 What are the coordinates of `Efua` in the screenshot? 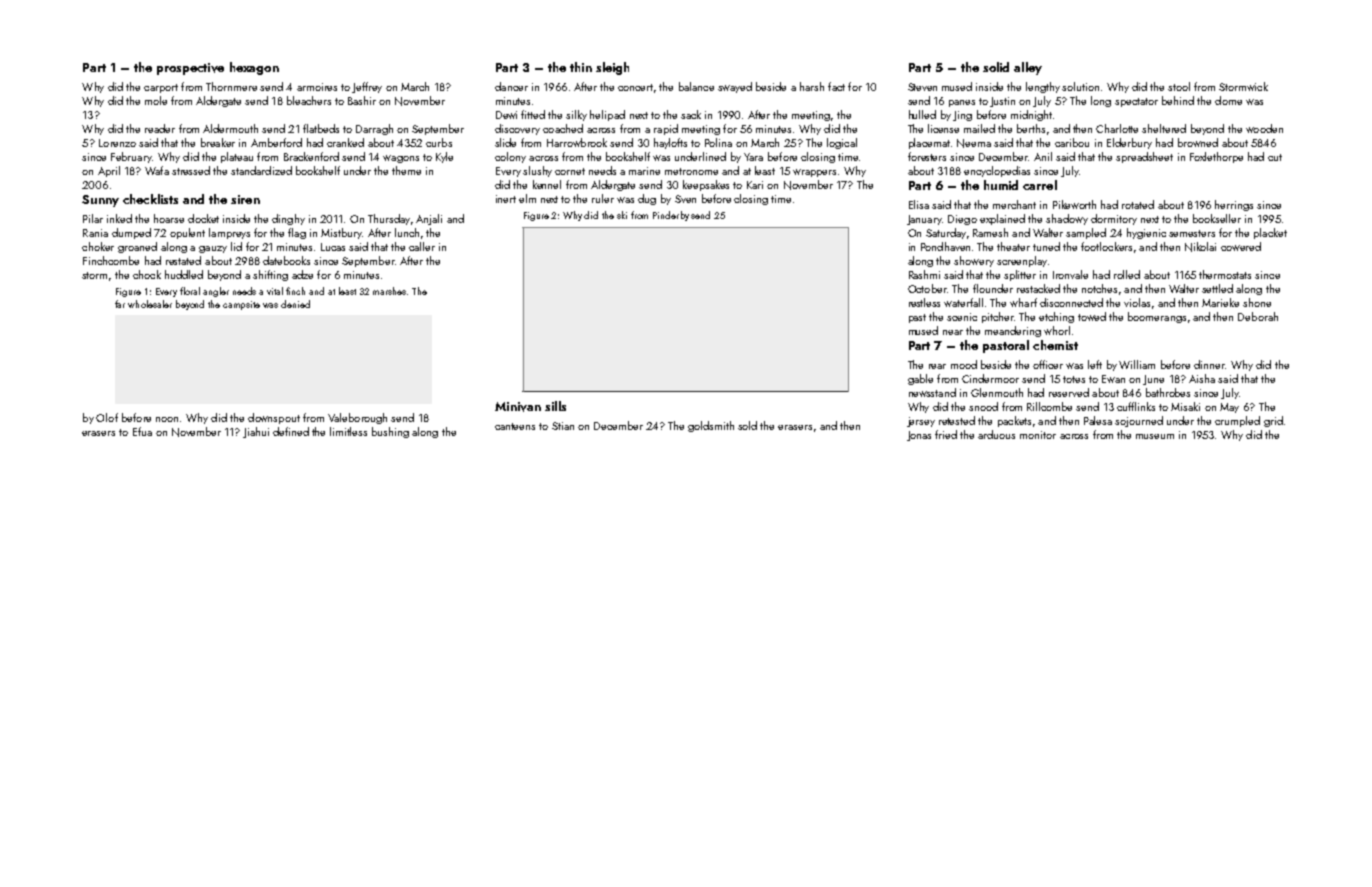 It's located at (142, 431).
